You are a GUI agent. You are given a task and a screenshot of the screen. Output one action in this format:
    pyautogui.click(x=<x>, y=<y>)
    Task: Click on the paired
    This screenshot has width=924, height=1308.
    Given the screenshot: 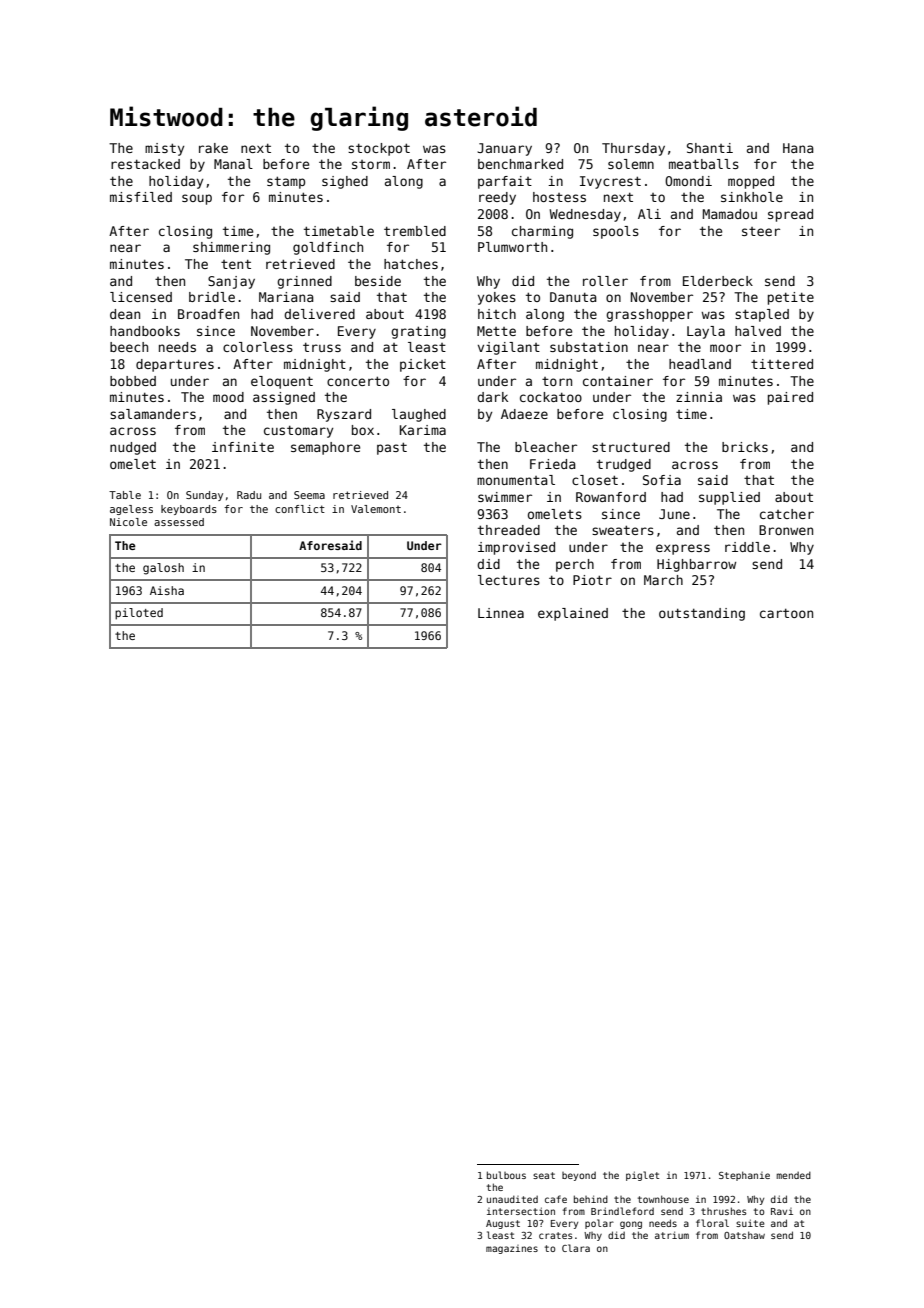 What is the action you would take?
    pyautogui.click(x=790, y=398)
